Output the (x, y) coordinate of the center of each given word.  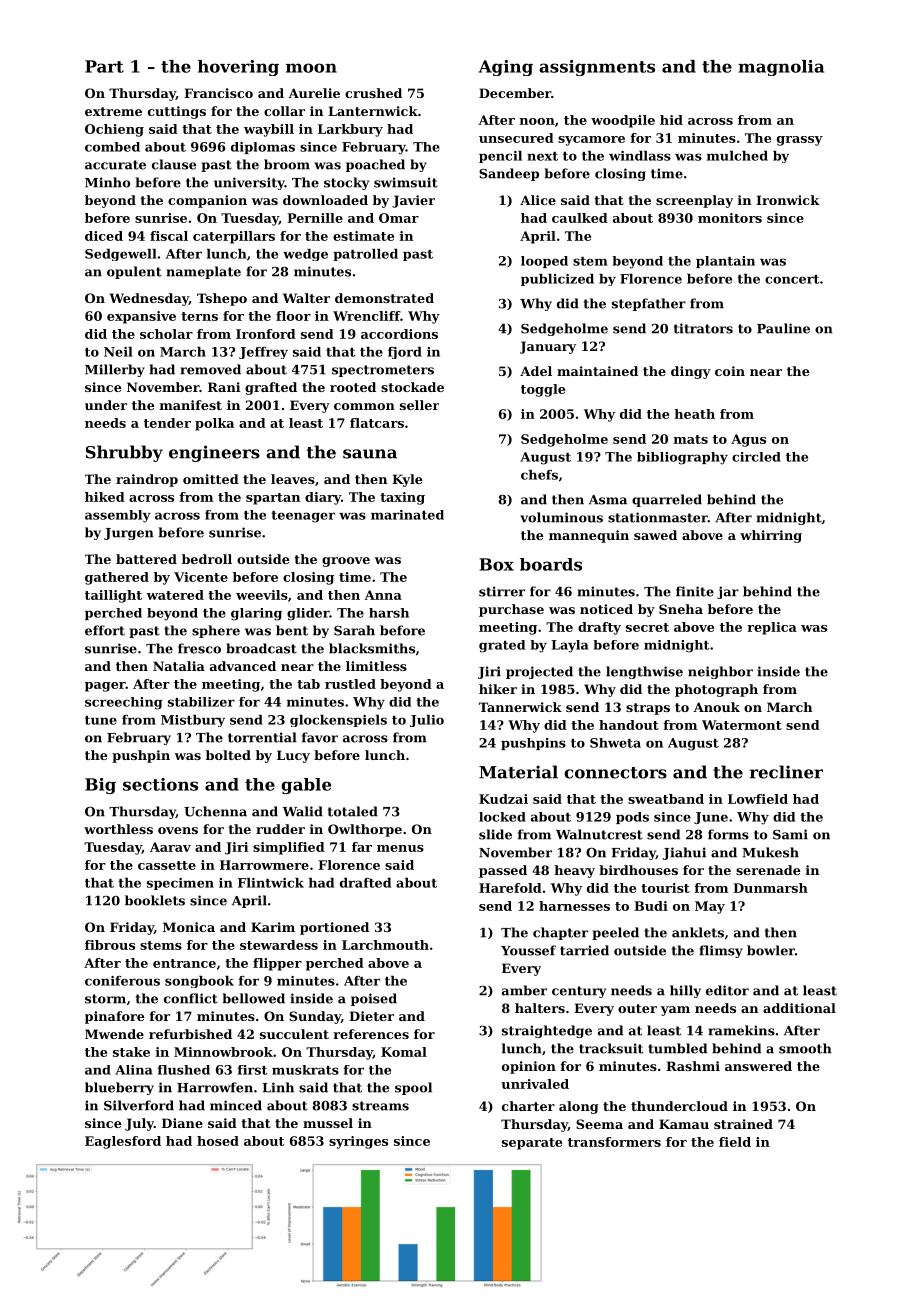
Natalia (179, 666)
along (579, 1107)
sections (160, 784)
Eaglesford (123, 1142)
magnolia (781, 68)
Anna (383, 595)
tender (167, 423)
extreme (113, 111)
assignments (597, 68)
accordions (399, 334)
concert (792, 279)
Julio (427, 721)
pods (632, 818)
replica (772, 628)
